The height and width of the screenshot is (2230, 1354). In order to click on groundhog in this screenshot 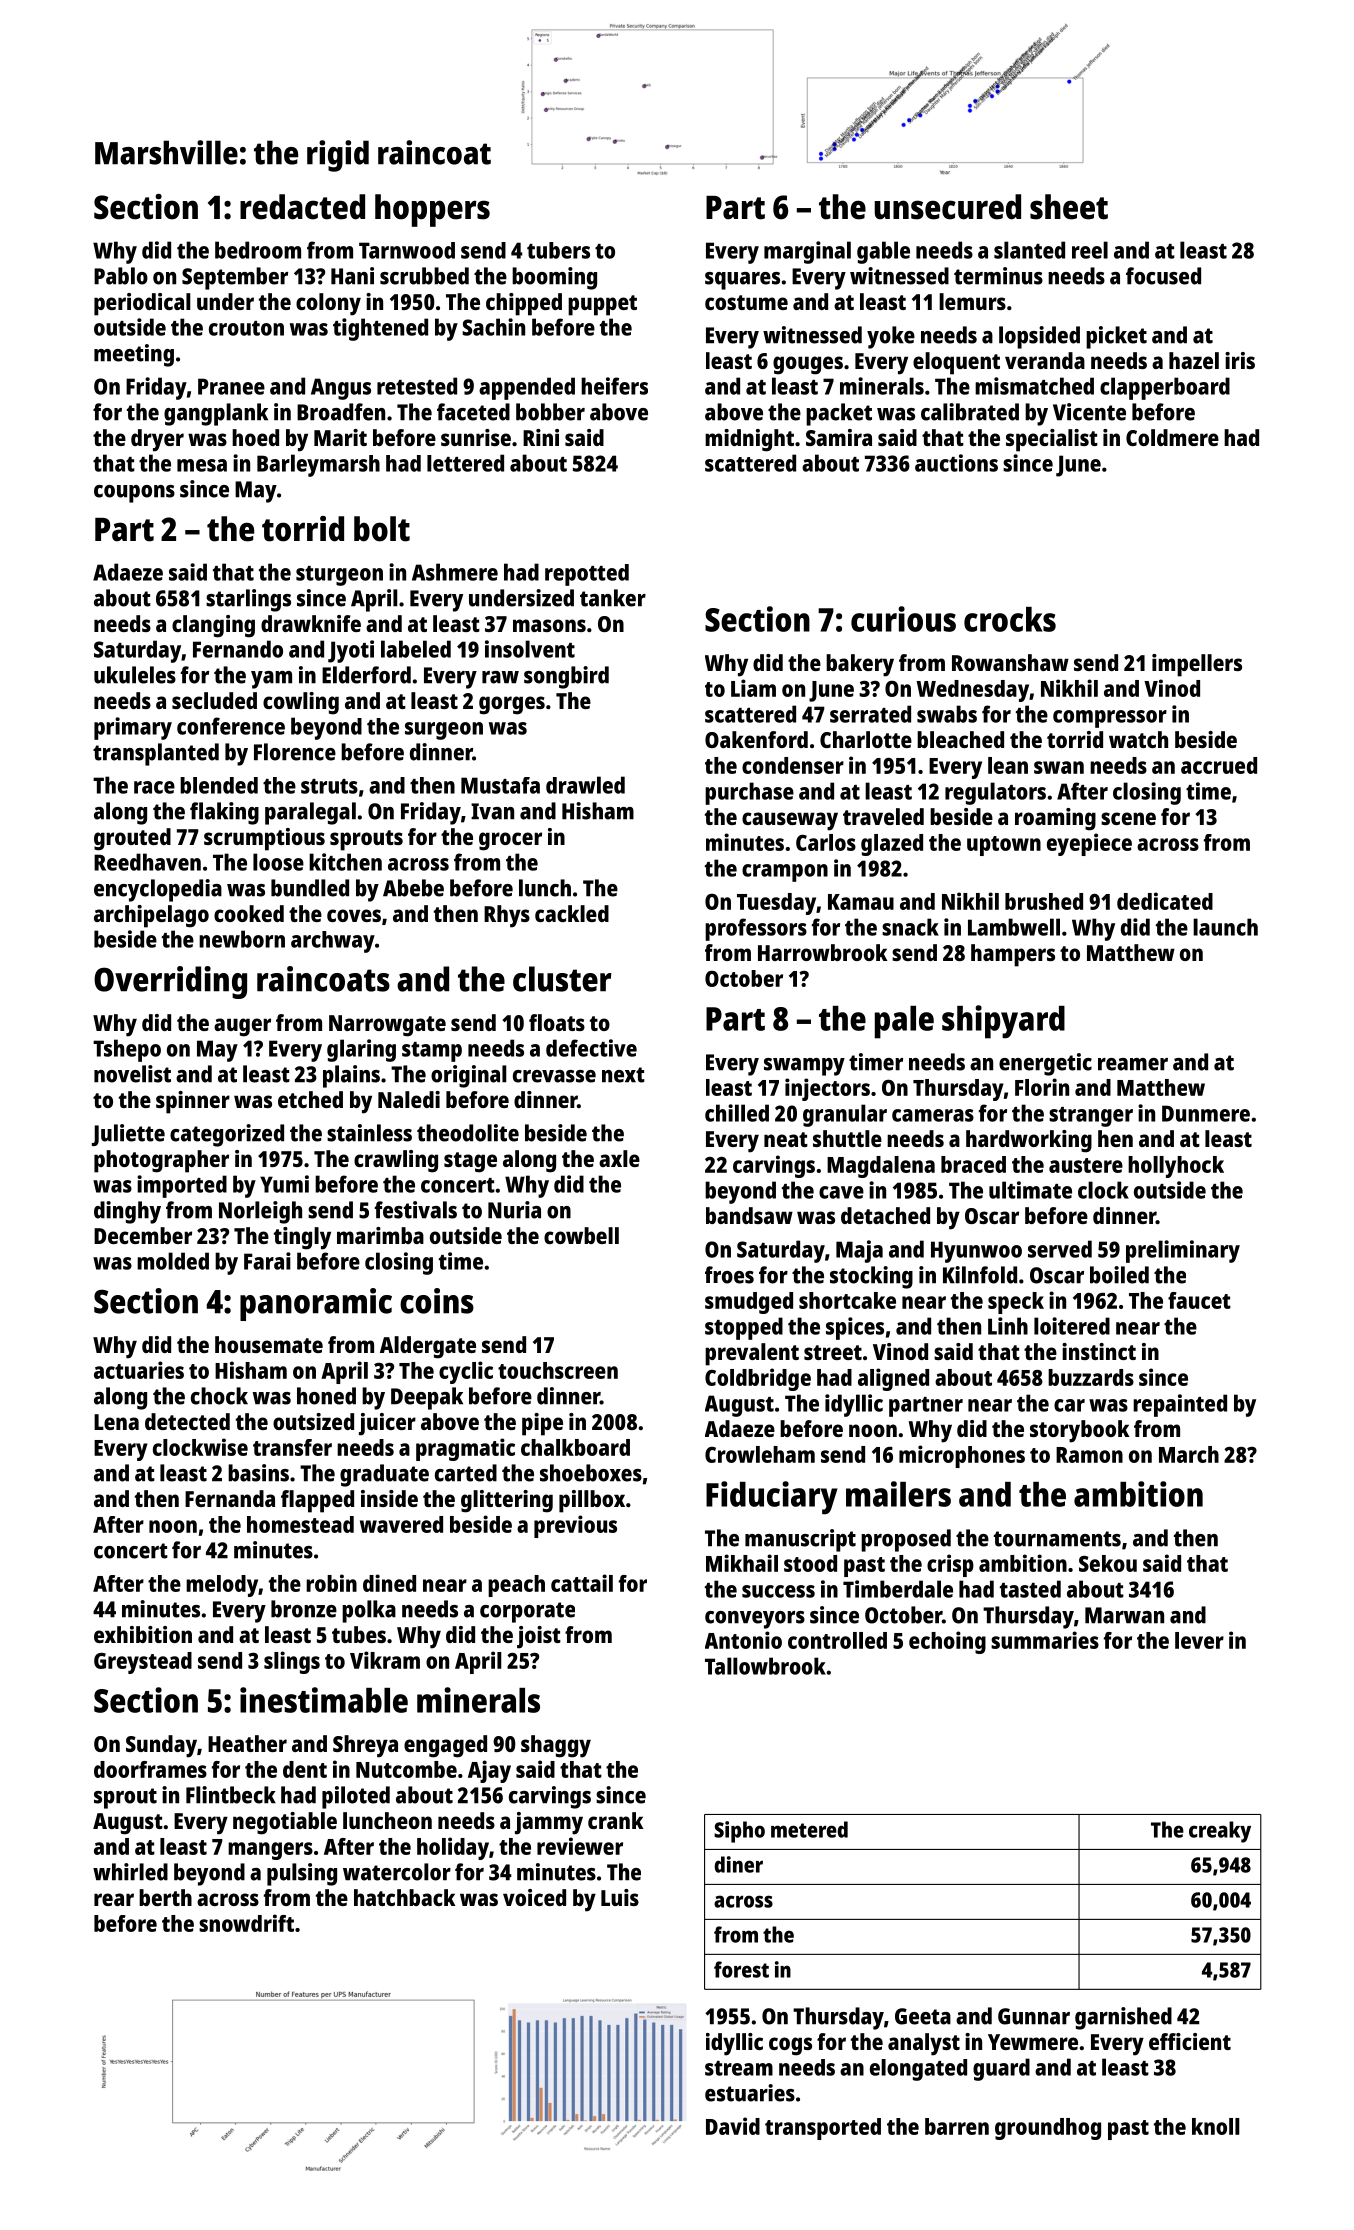, I will do `click(1048, 2129)`.
